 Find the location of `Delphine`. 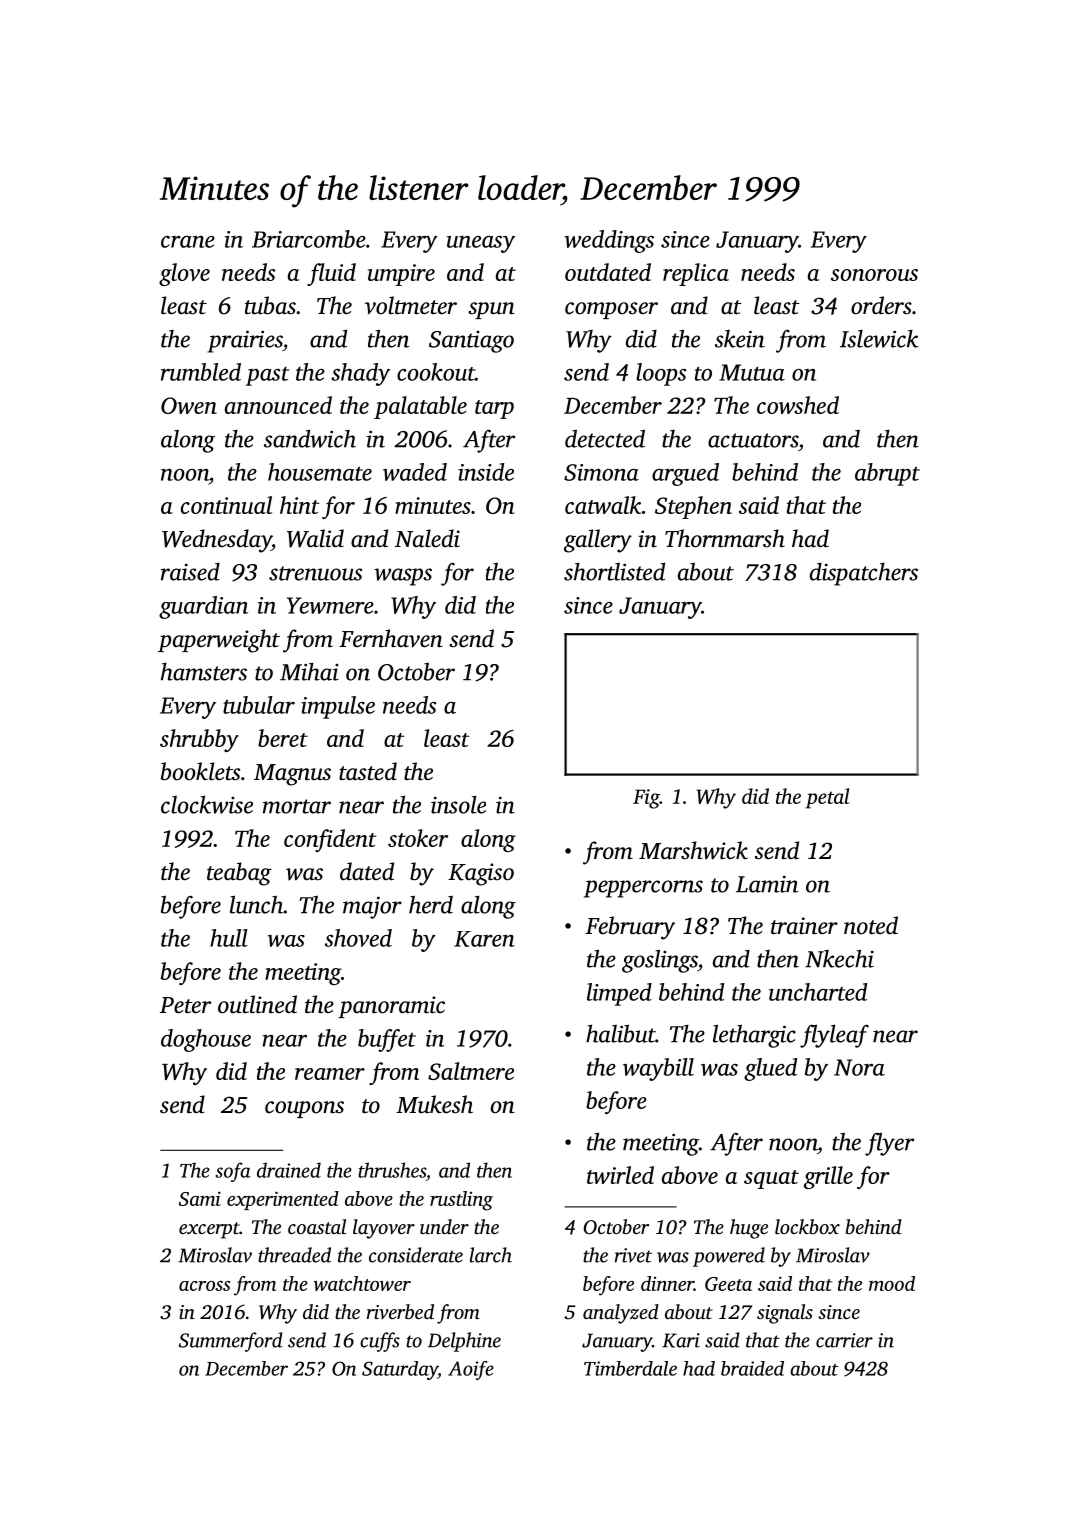

Delphine is located at coordinates (464, 1342).
